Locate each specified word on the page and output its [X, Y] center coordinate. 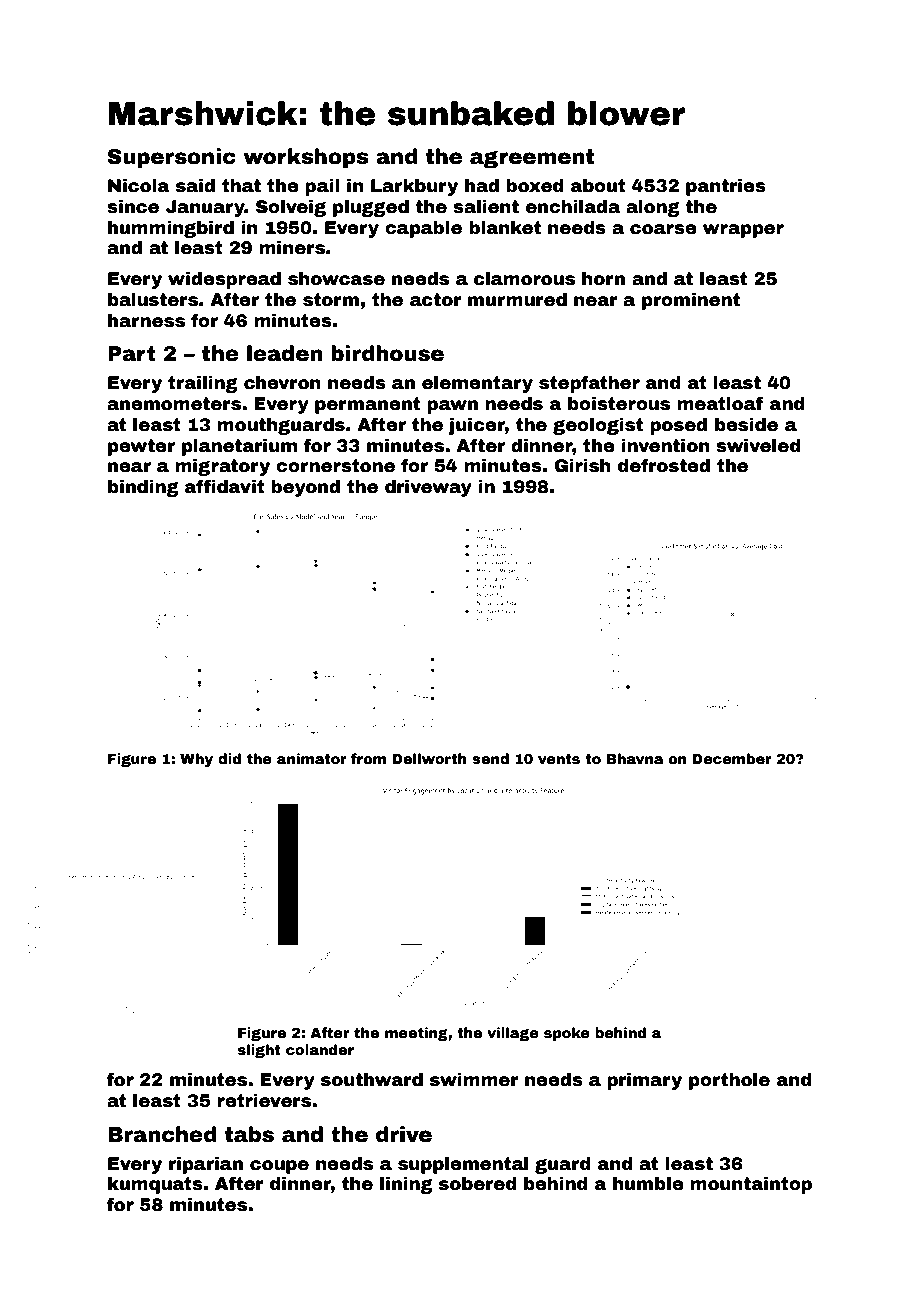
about [598, 186]
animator [312, 758]
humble [648, 1184]
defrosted [664, 465]
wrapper [743, 231]
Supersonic [172, 158]
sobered [477, 1184]
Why [196, 760]
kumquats [155, 1185]
